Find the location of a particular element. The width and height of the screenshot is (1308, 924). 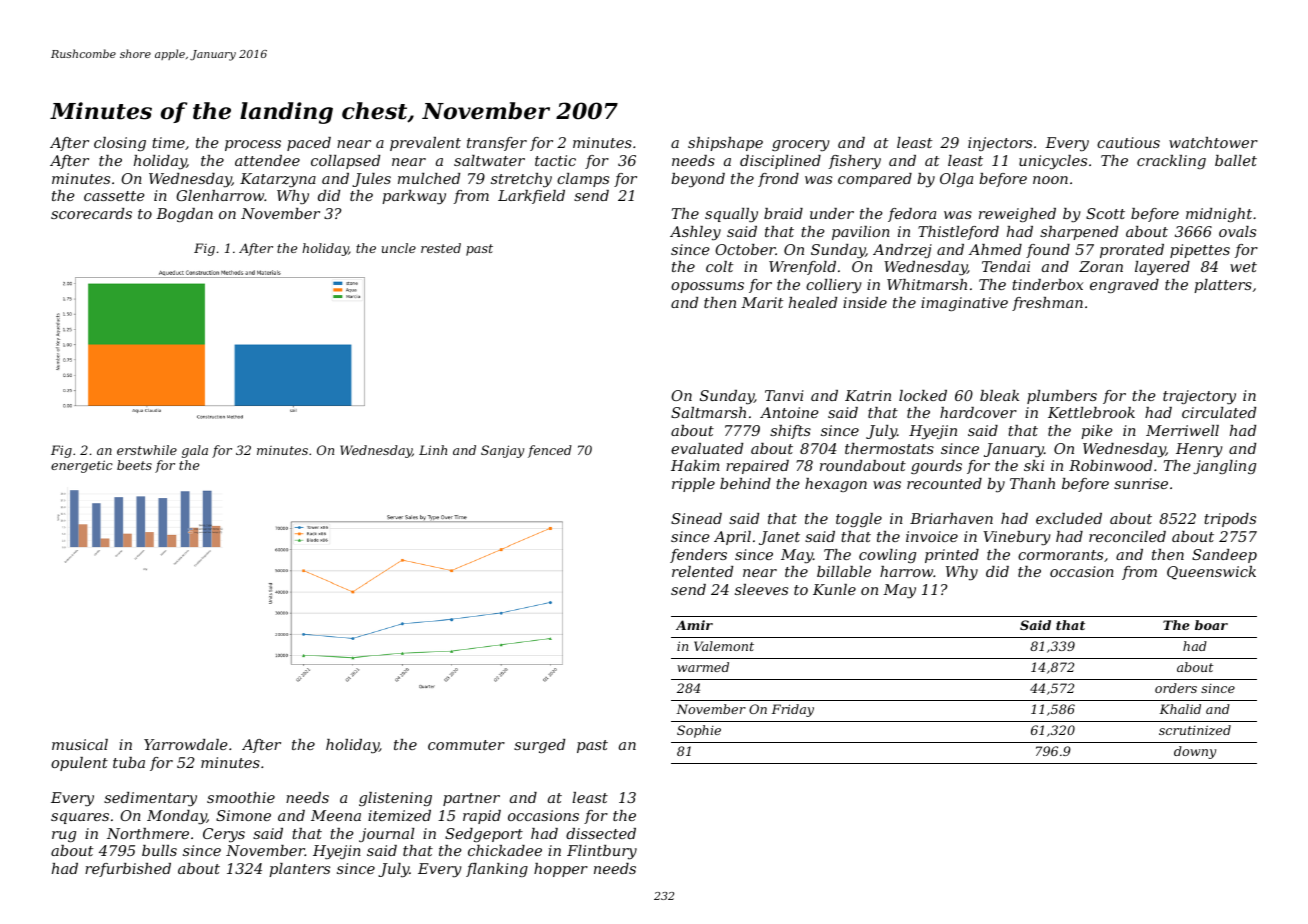

boar is located at coordinates (1211, 625).
